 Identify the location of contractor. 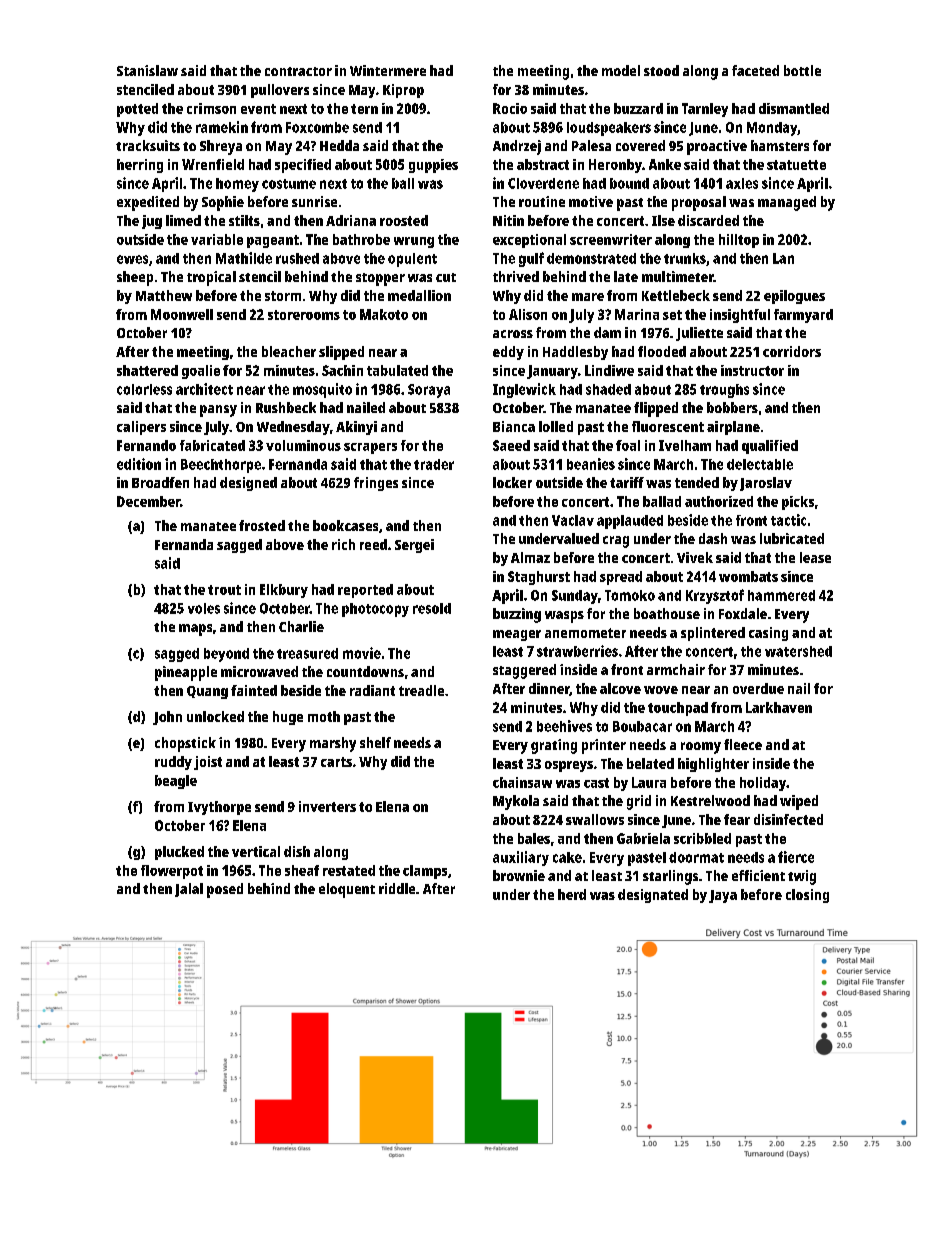
(298, 71).
